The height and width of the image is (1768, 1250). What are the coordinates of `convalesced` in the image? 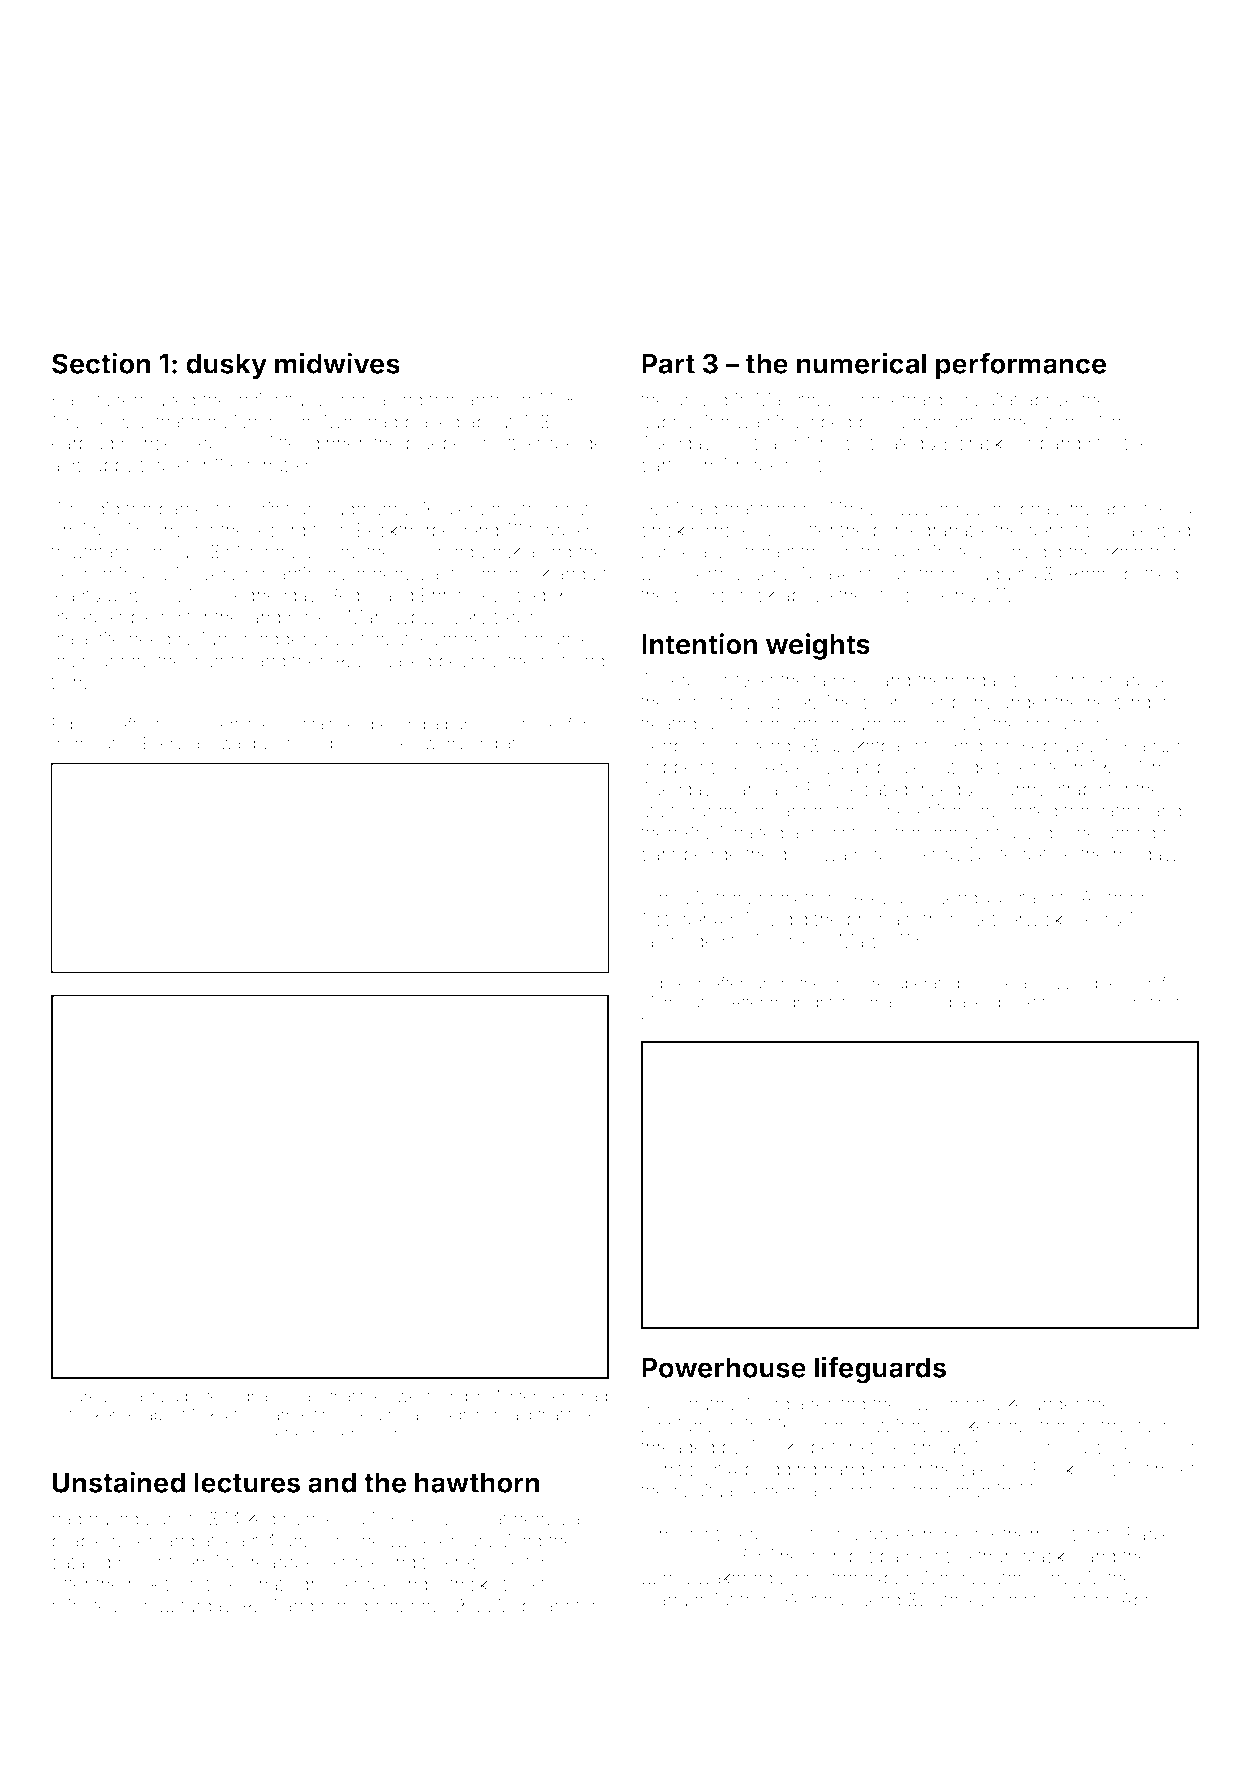 It's located at (1137, 530).
